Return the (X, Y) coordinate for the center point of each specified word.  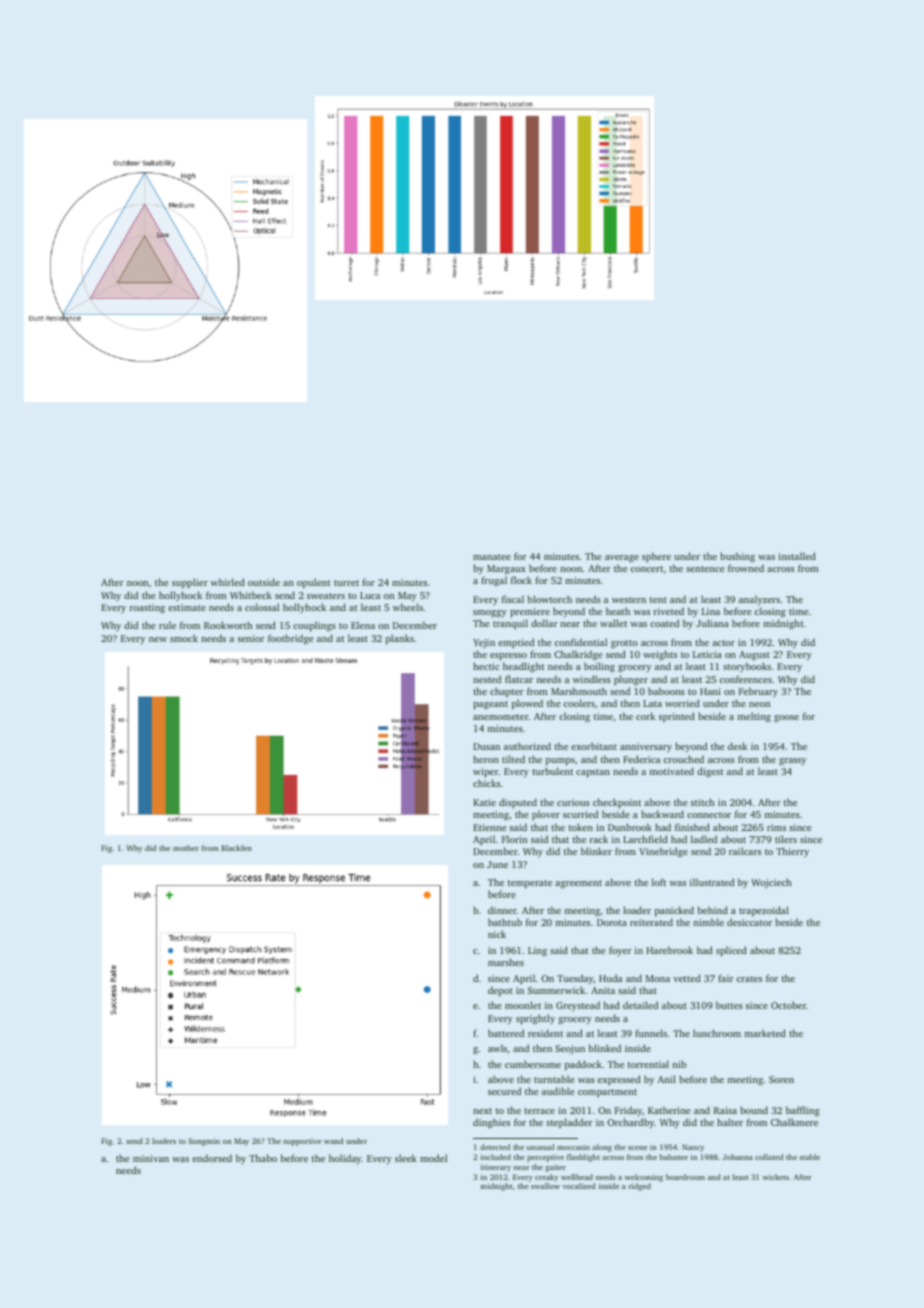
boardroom (685, 1177)
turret (346, 583)
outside (264, 582)
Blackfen (236, 848)
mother (186, 848)
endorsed (212, 1158)
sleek (406, 1158)
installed (797, 556)
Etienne (490, 827)
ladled (704, 839)
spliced (731, 951)
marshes (506, 962)
